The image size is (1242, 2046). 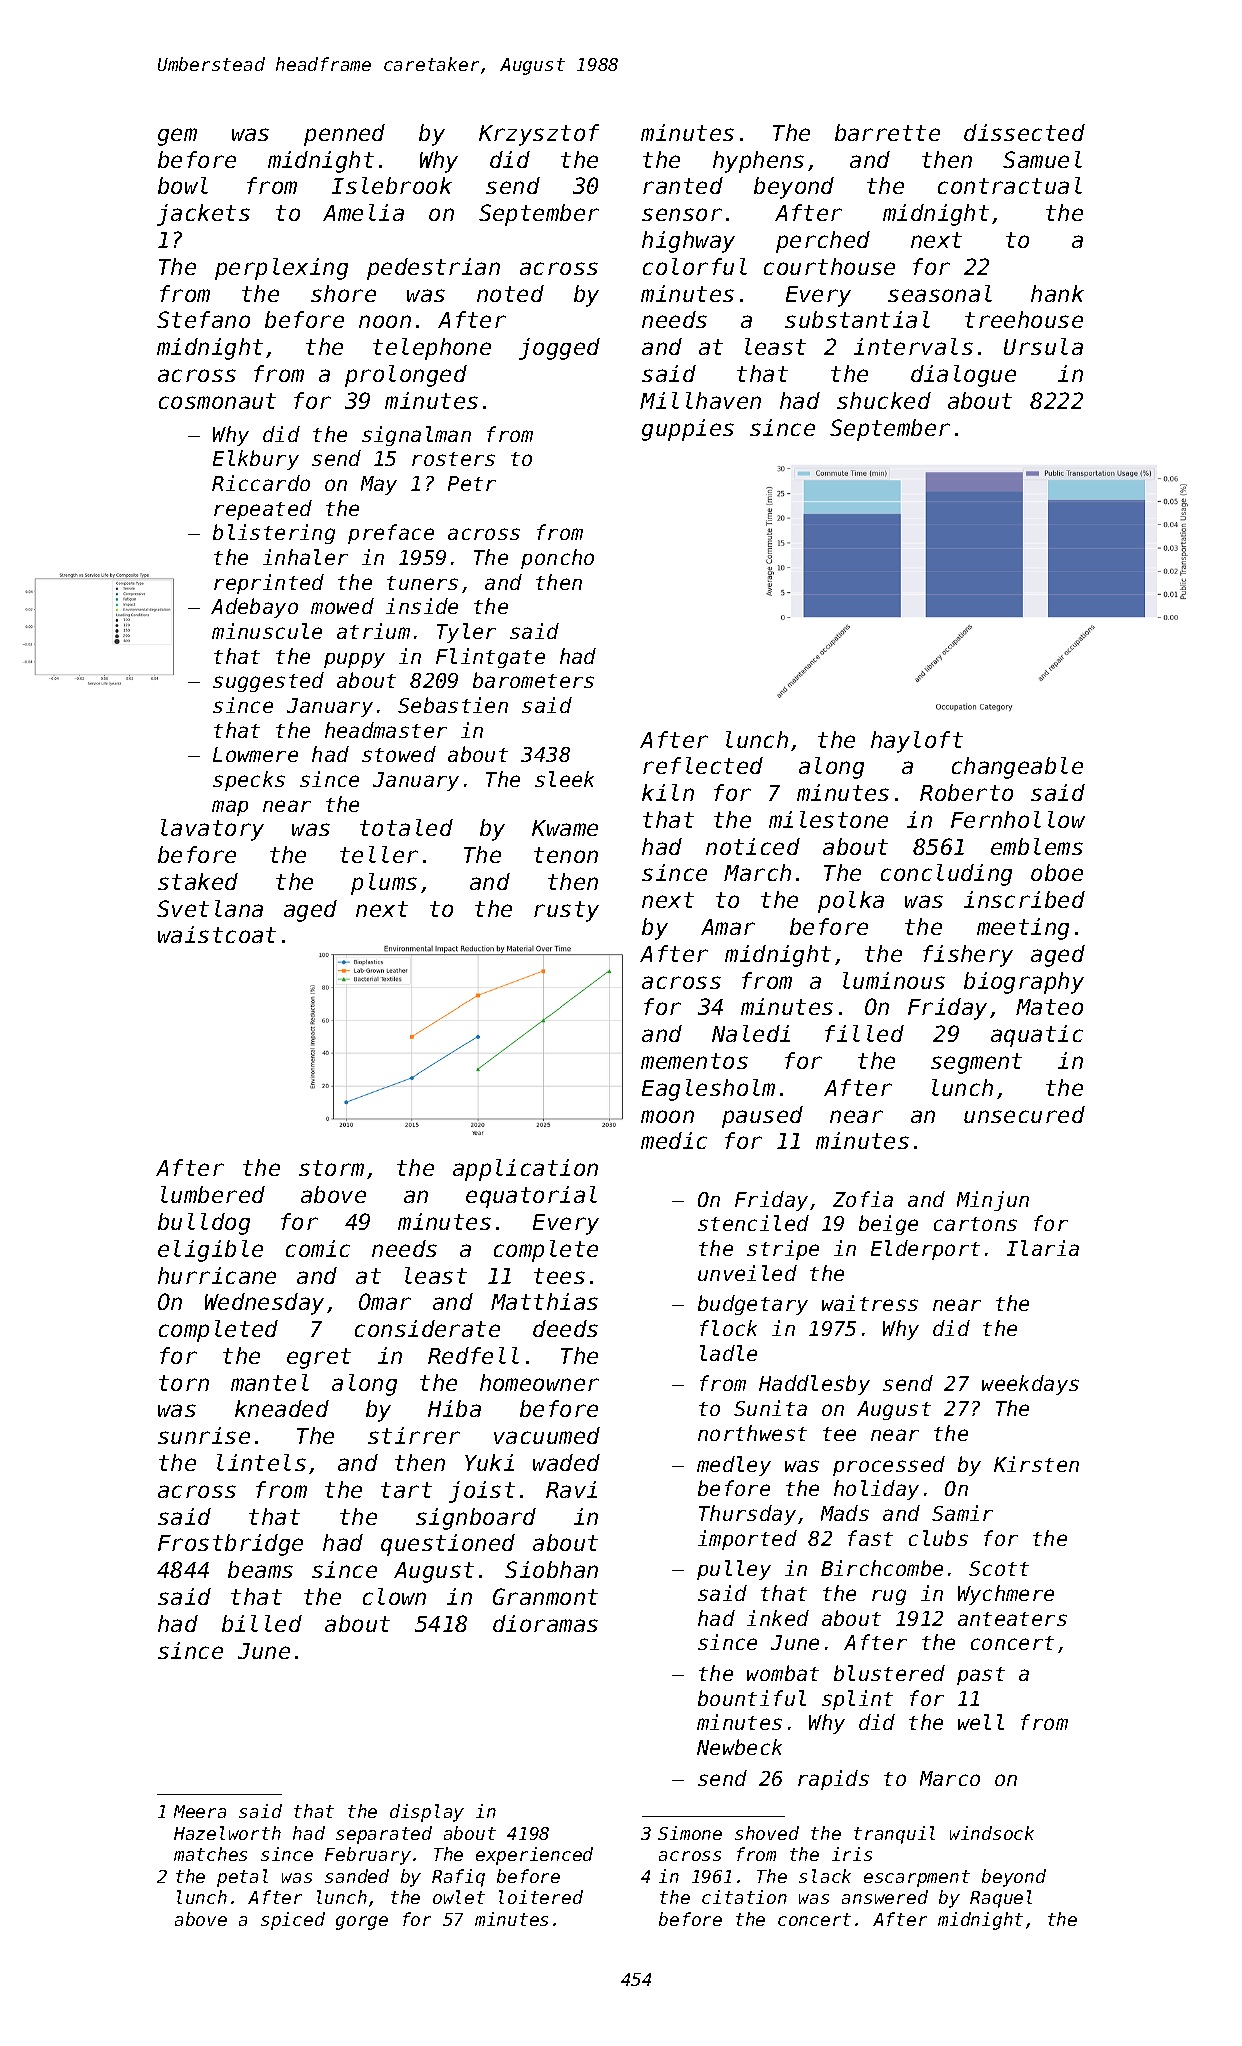 What do you see at coordinates (459, 1897) in the screenshot?
I see `owlet` at bounding box center [459, 1897].
